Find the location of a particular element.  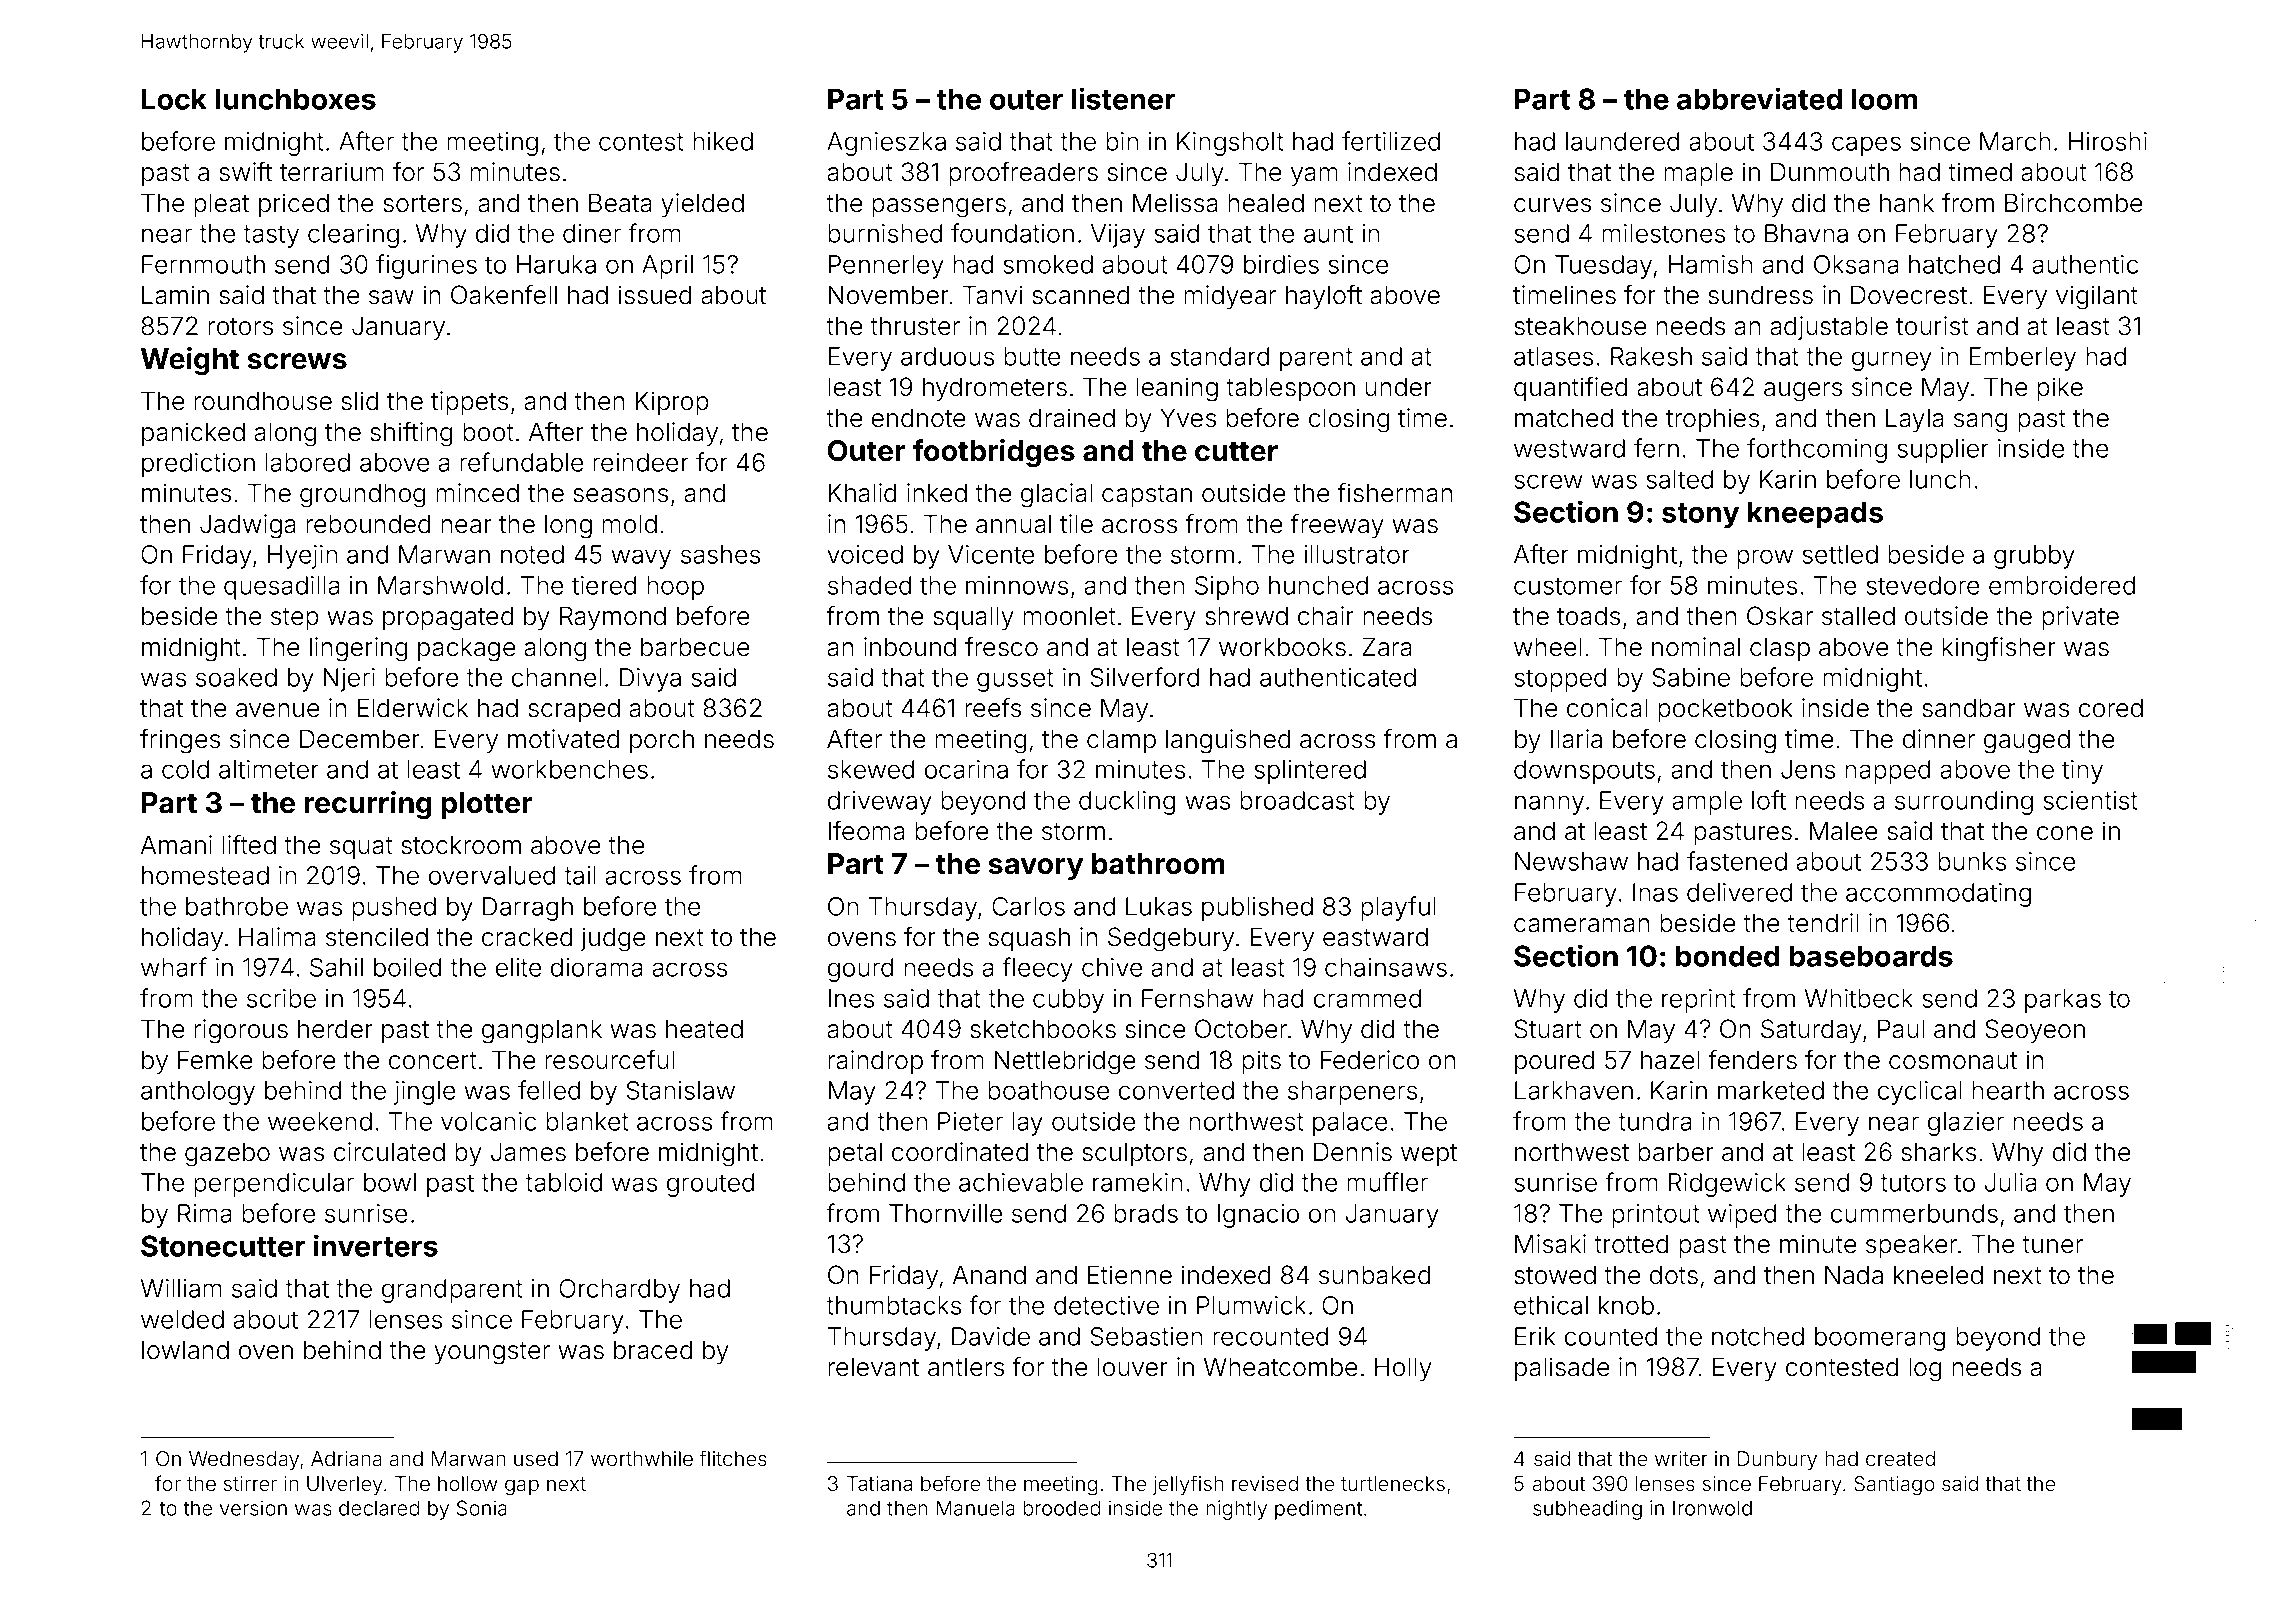

Dunmouth is located at coordinates (1830, 172).
